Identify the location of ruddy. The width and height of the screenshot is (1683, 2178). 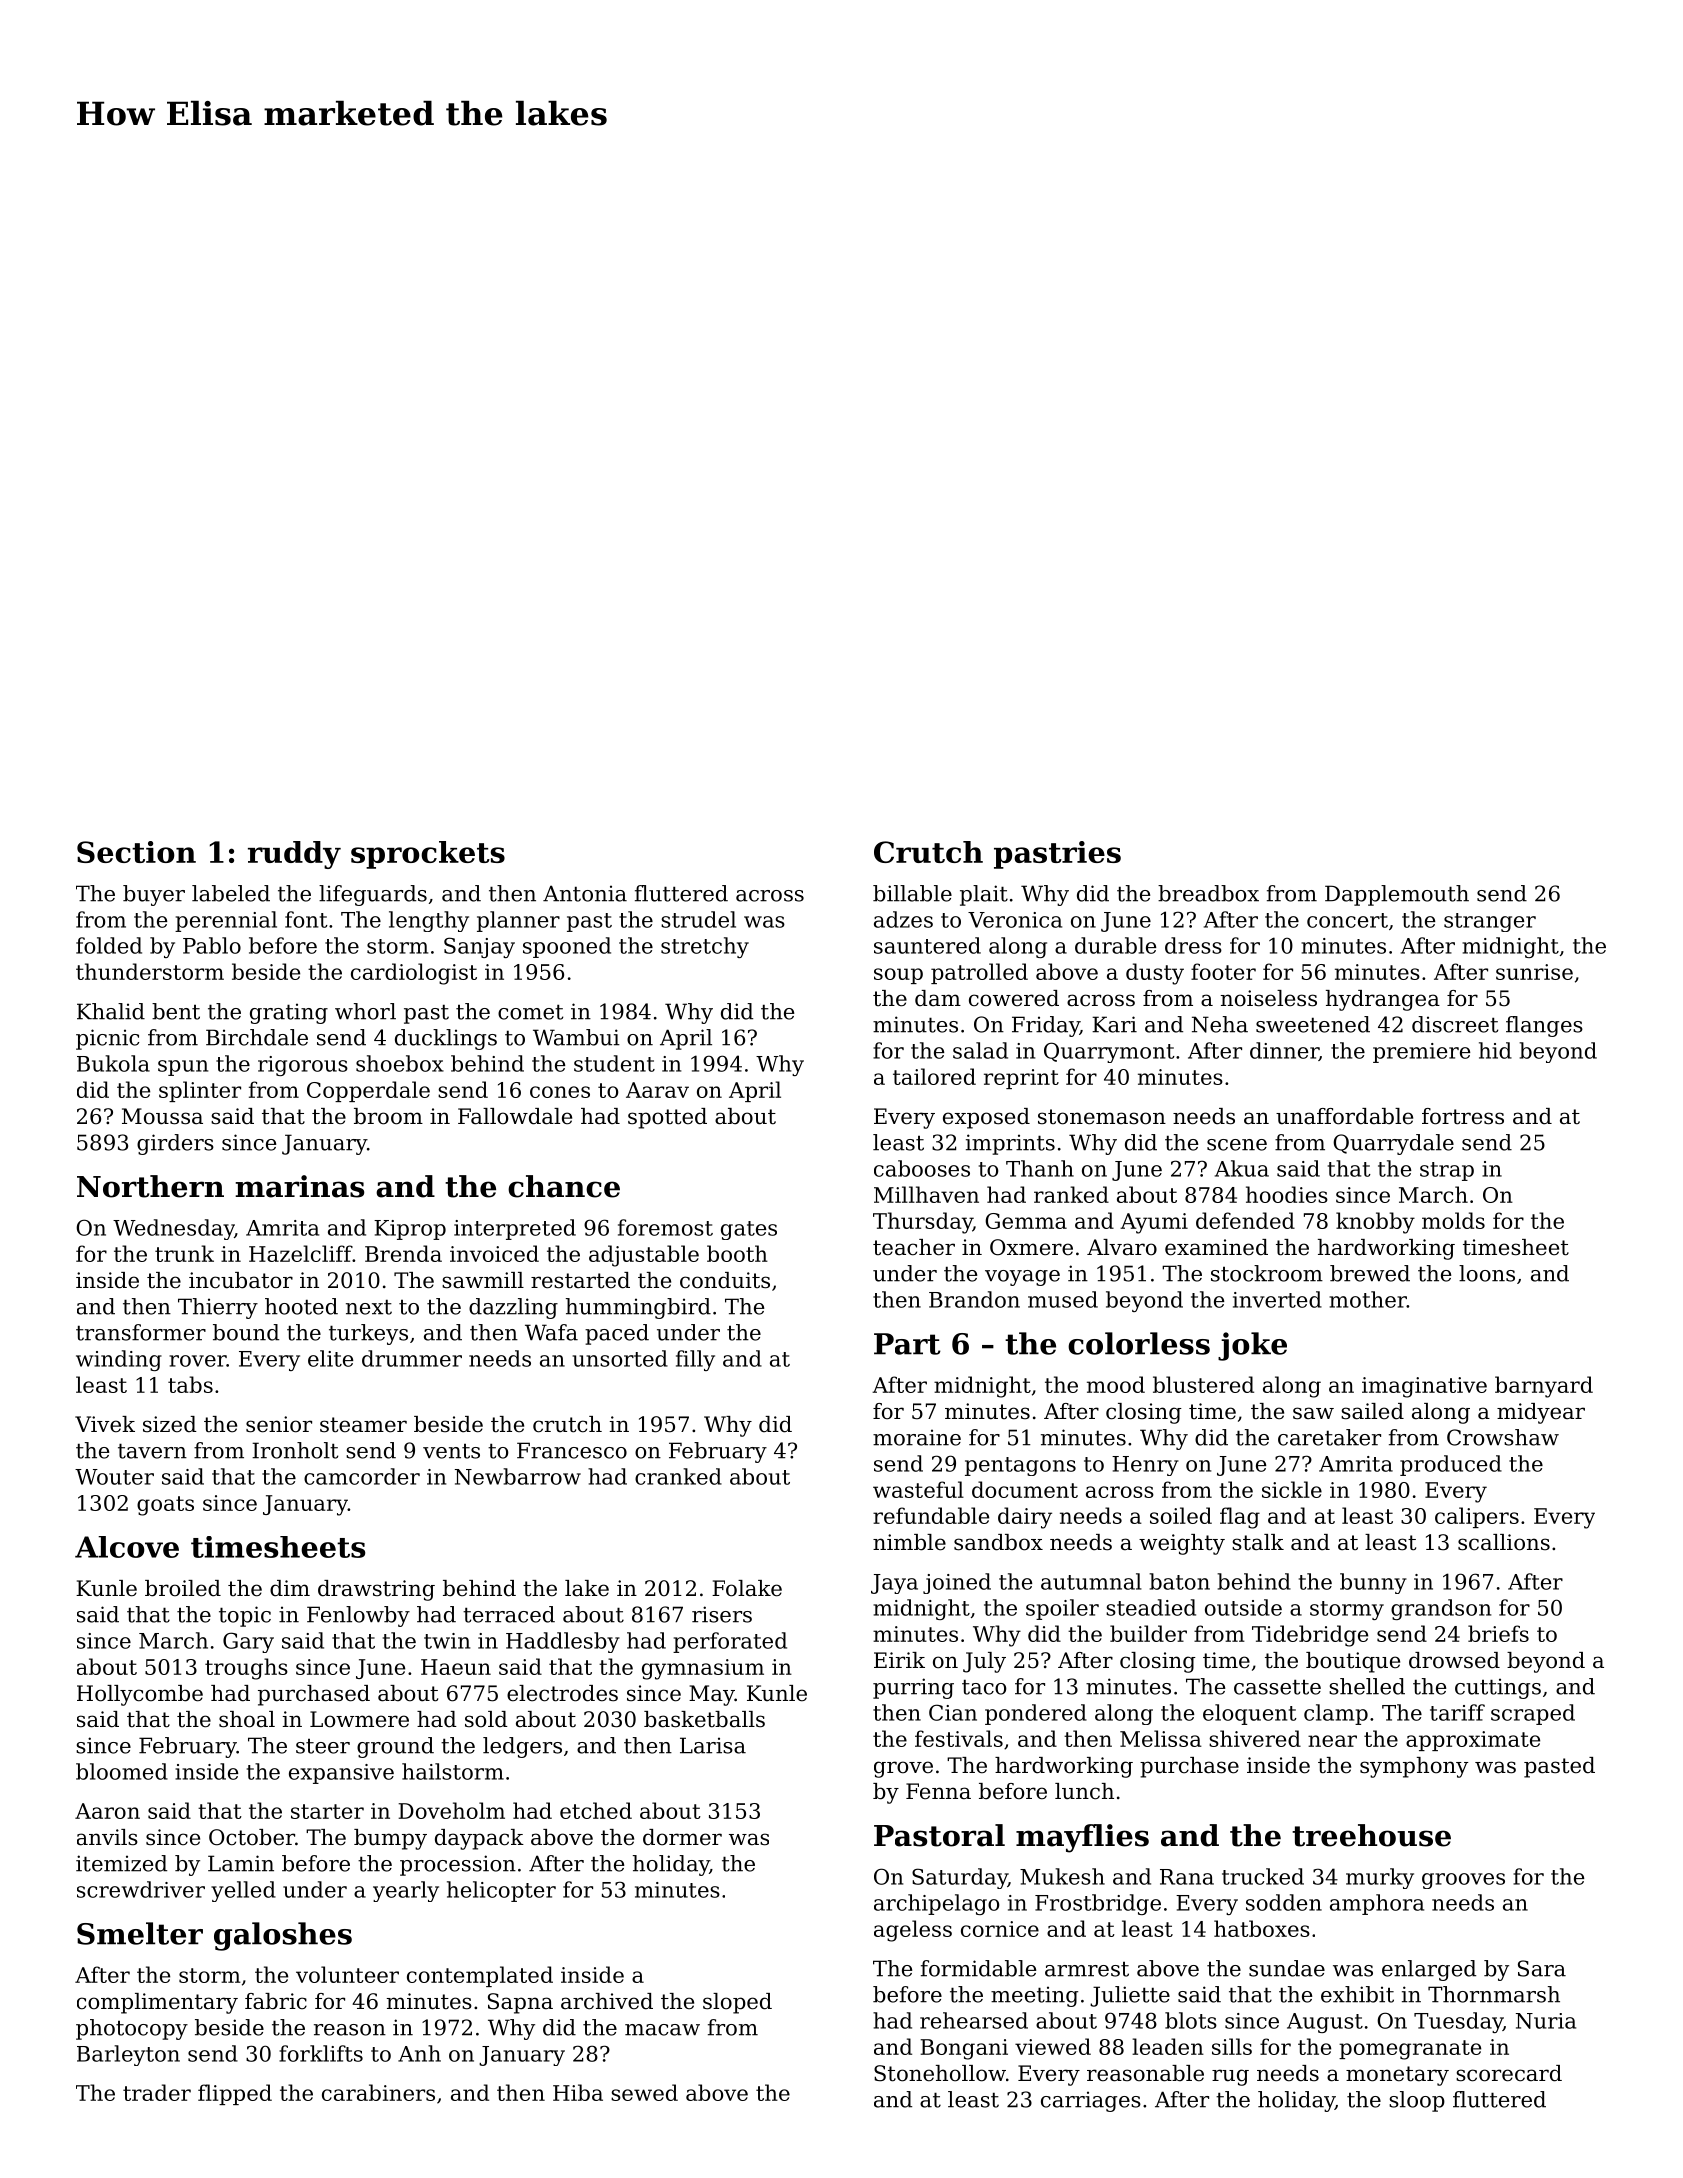
(294, 855).
